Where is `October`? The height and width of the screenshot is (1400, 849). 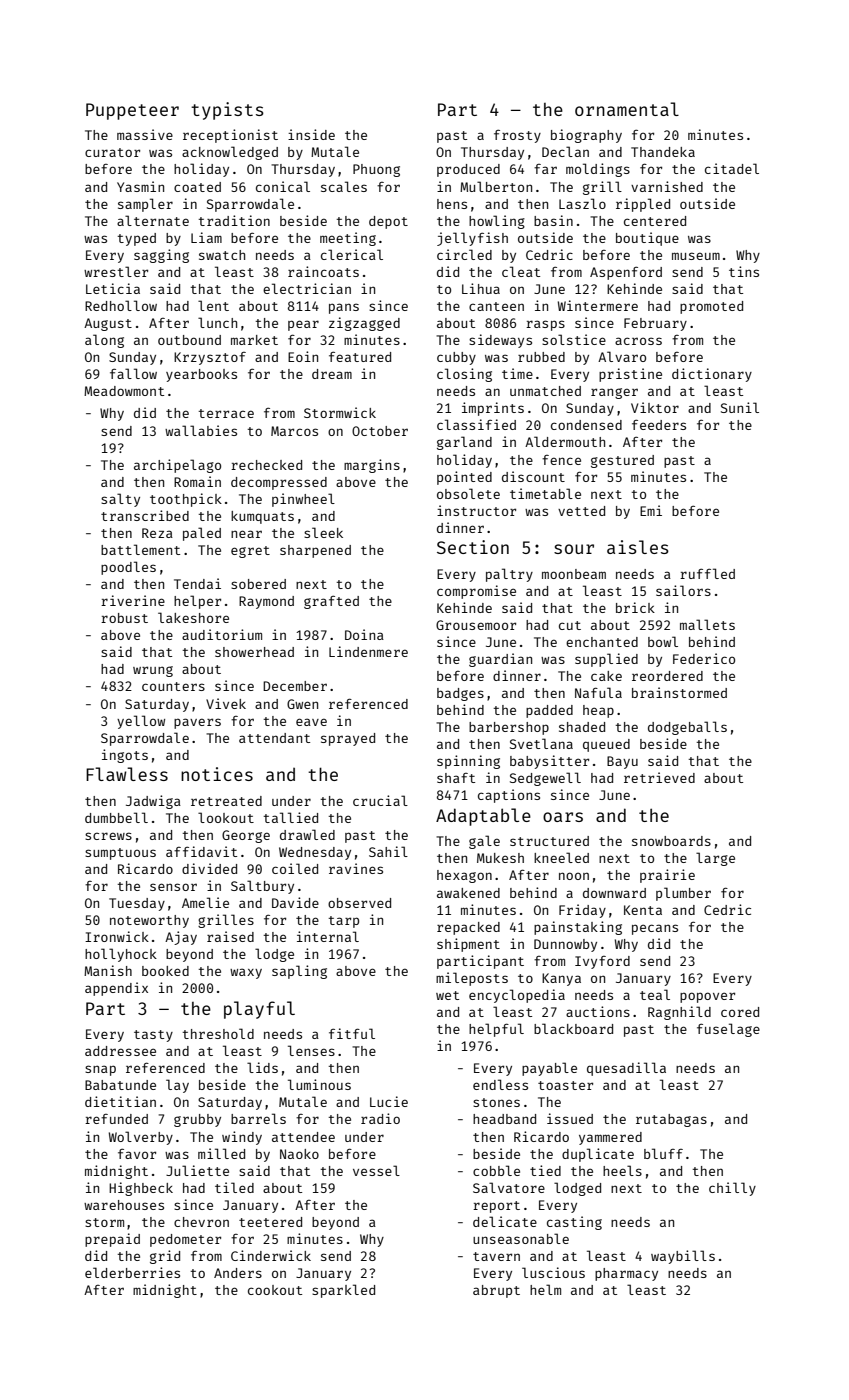
October is located at coordinates (380, 431).
